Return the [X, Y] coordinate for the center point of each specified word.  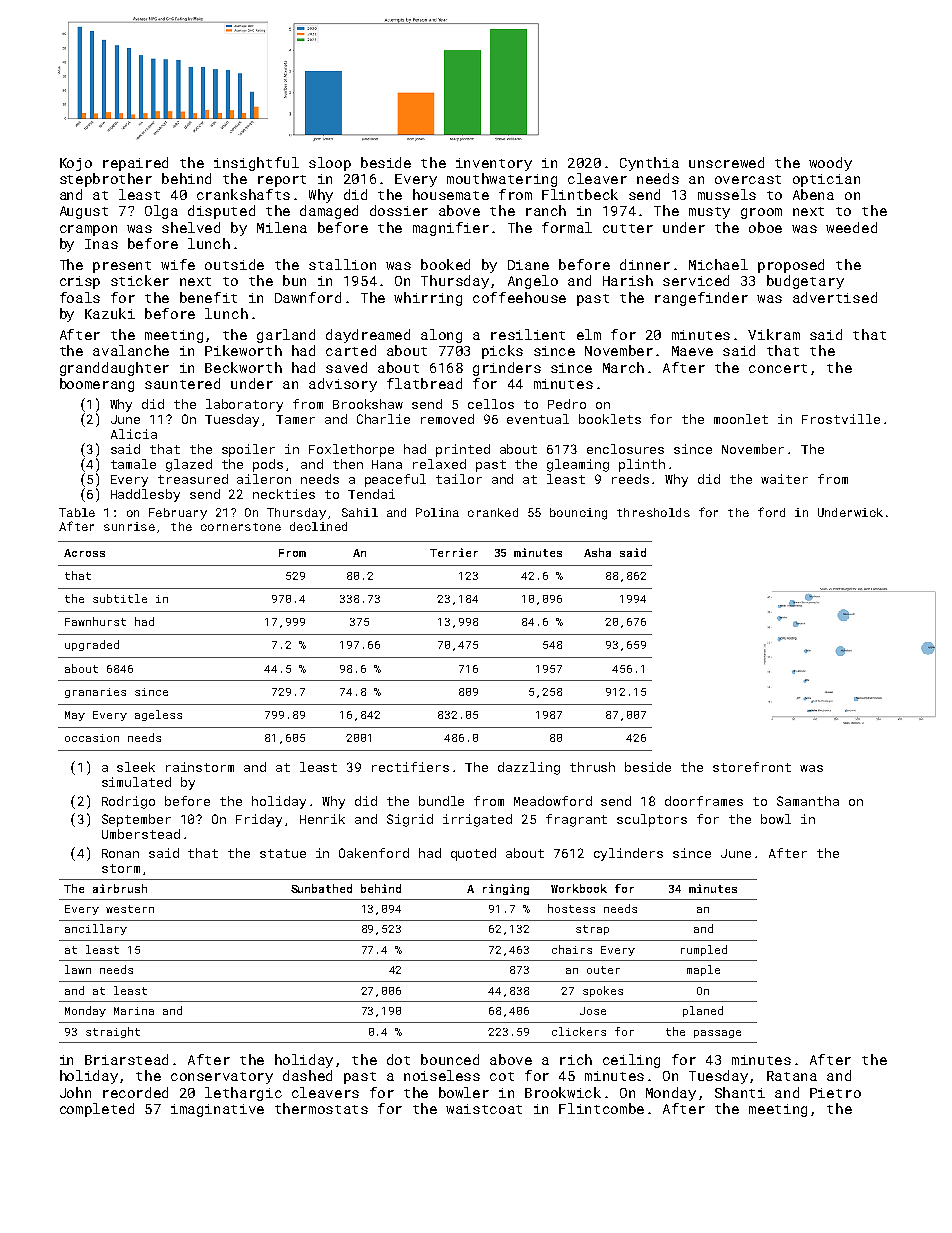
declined [318, 526]
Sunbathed [321, 888]
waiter [784, 479]
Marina [134, 1011]
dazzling [529, 768]
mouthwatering [502, 180]
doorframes [704, 801]
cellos [491, 404]
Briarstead [126, 1059]
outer [603, 970]
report [282, 181]
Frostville [841, 419]
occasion [92, 738]
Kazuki [110, 313]
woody [830, 164]
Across [84, 553]
